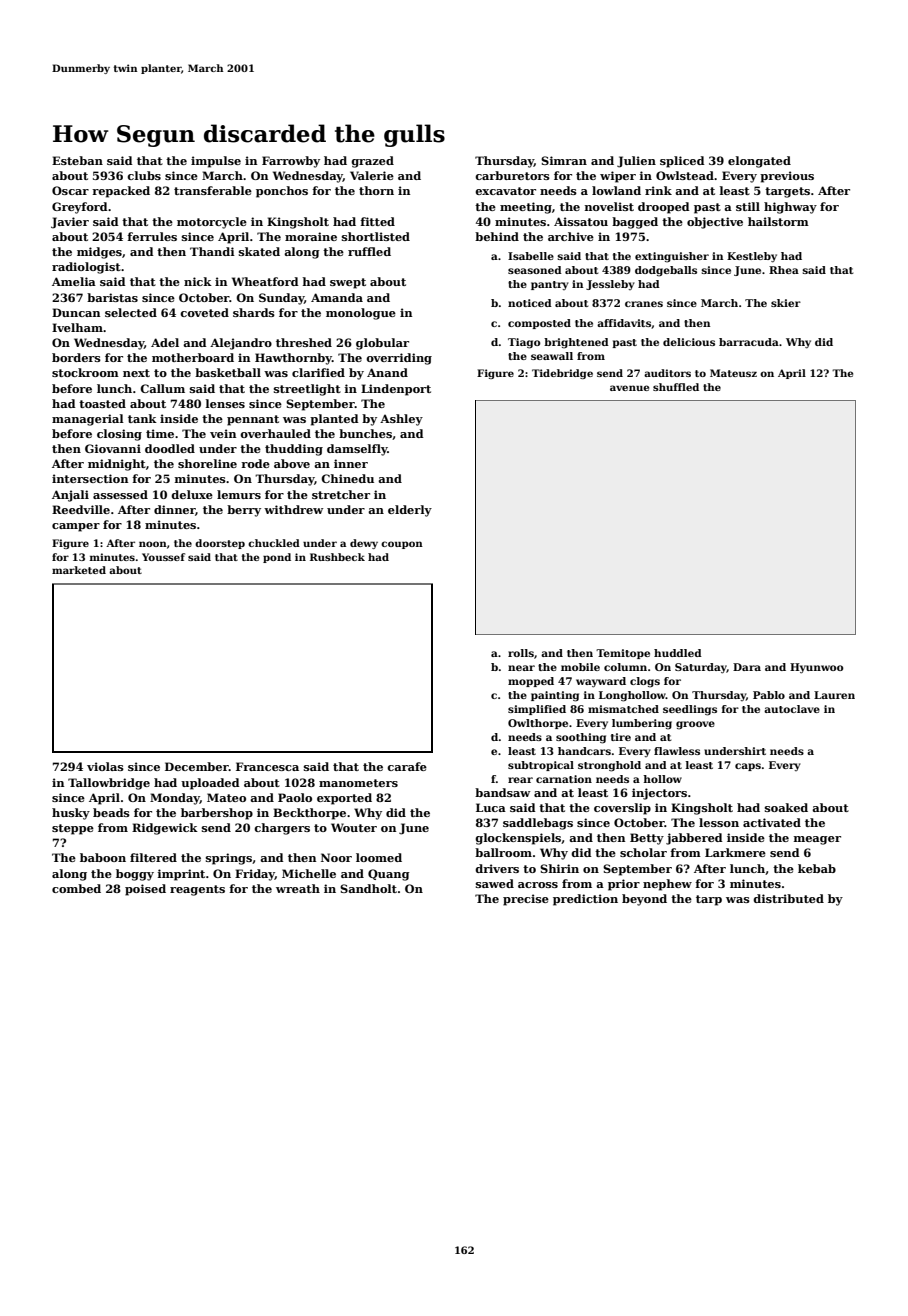 The width and height of the page is (908, 1316). Describe the element at coordinates (526, 900) in the page. I see `precise` at that location.
